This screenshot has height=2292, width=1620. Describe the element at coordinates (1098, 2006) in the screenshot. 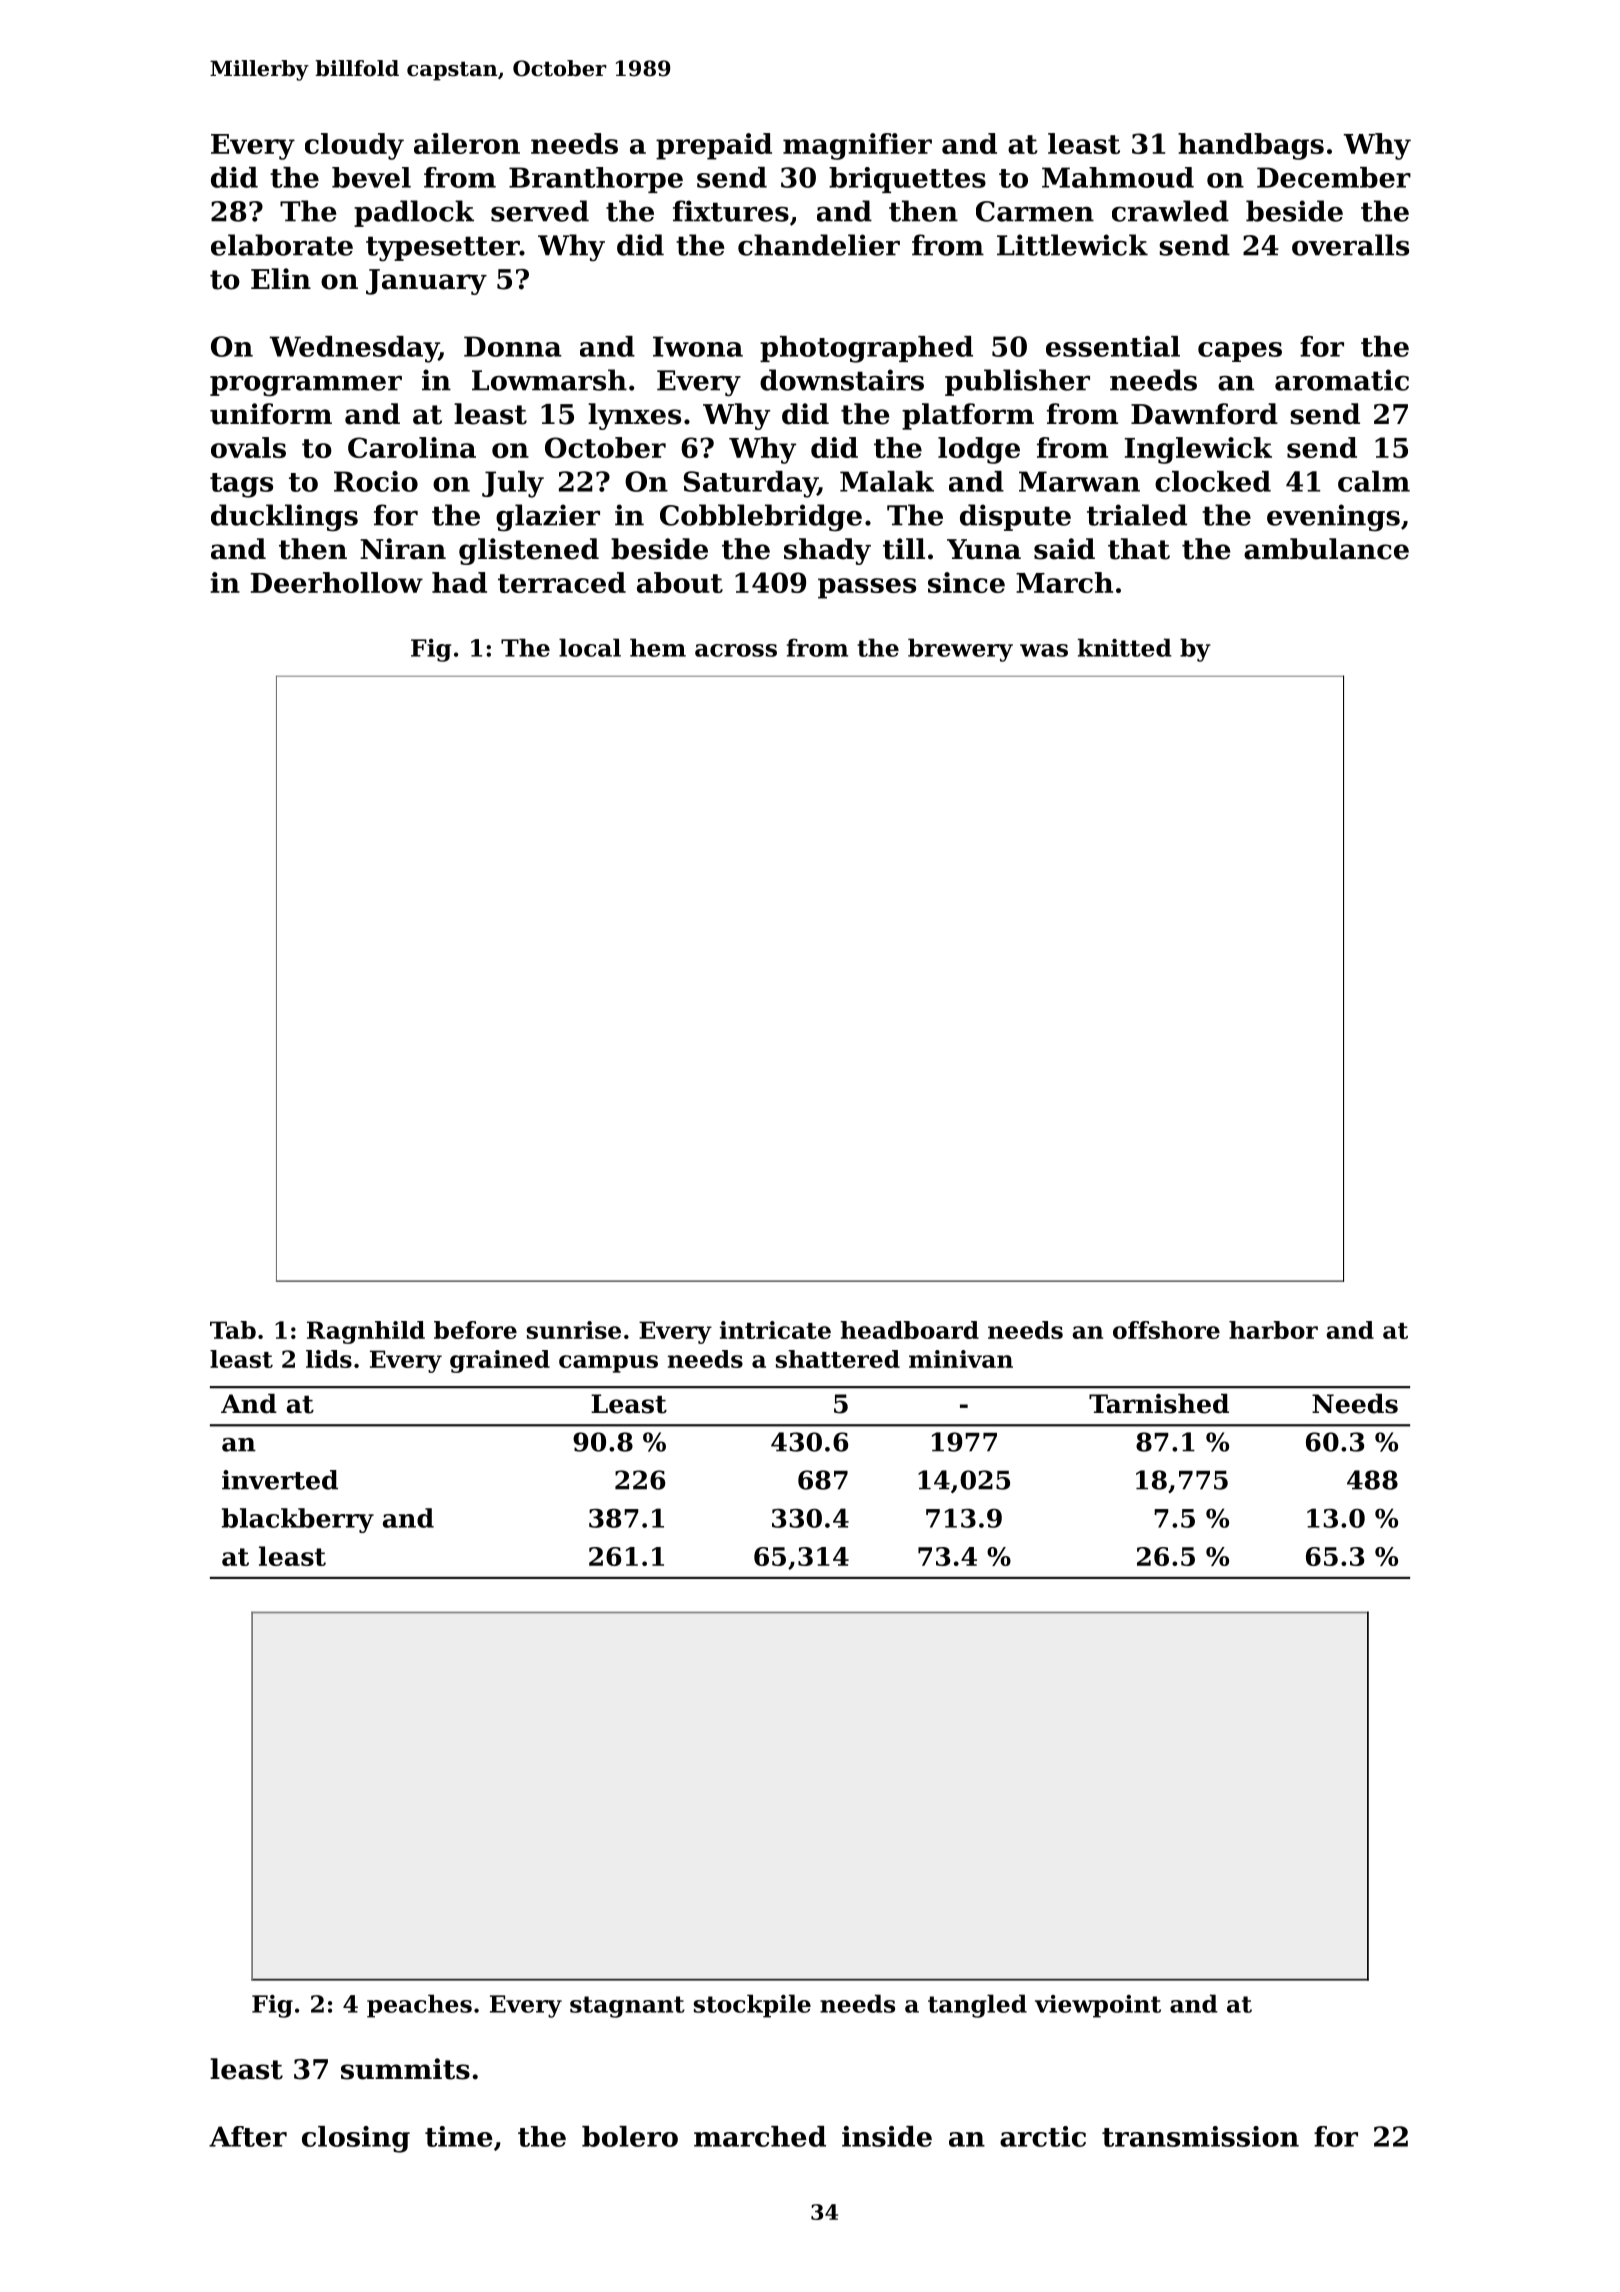

I see `viewpoint` at that location.
